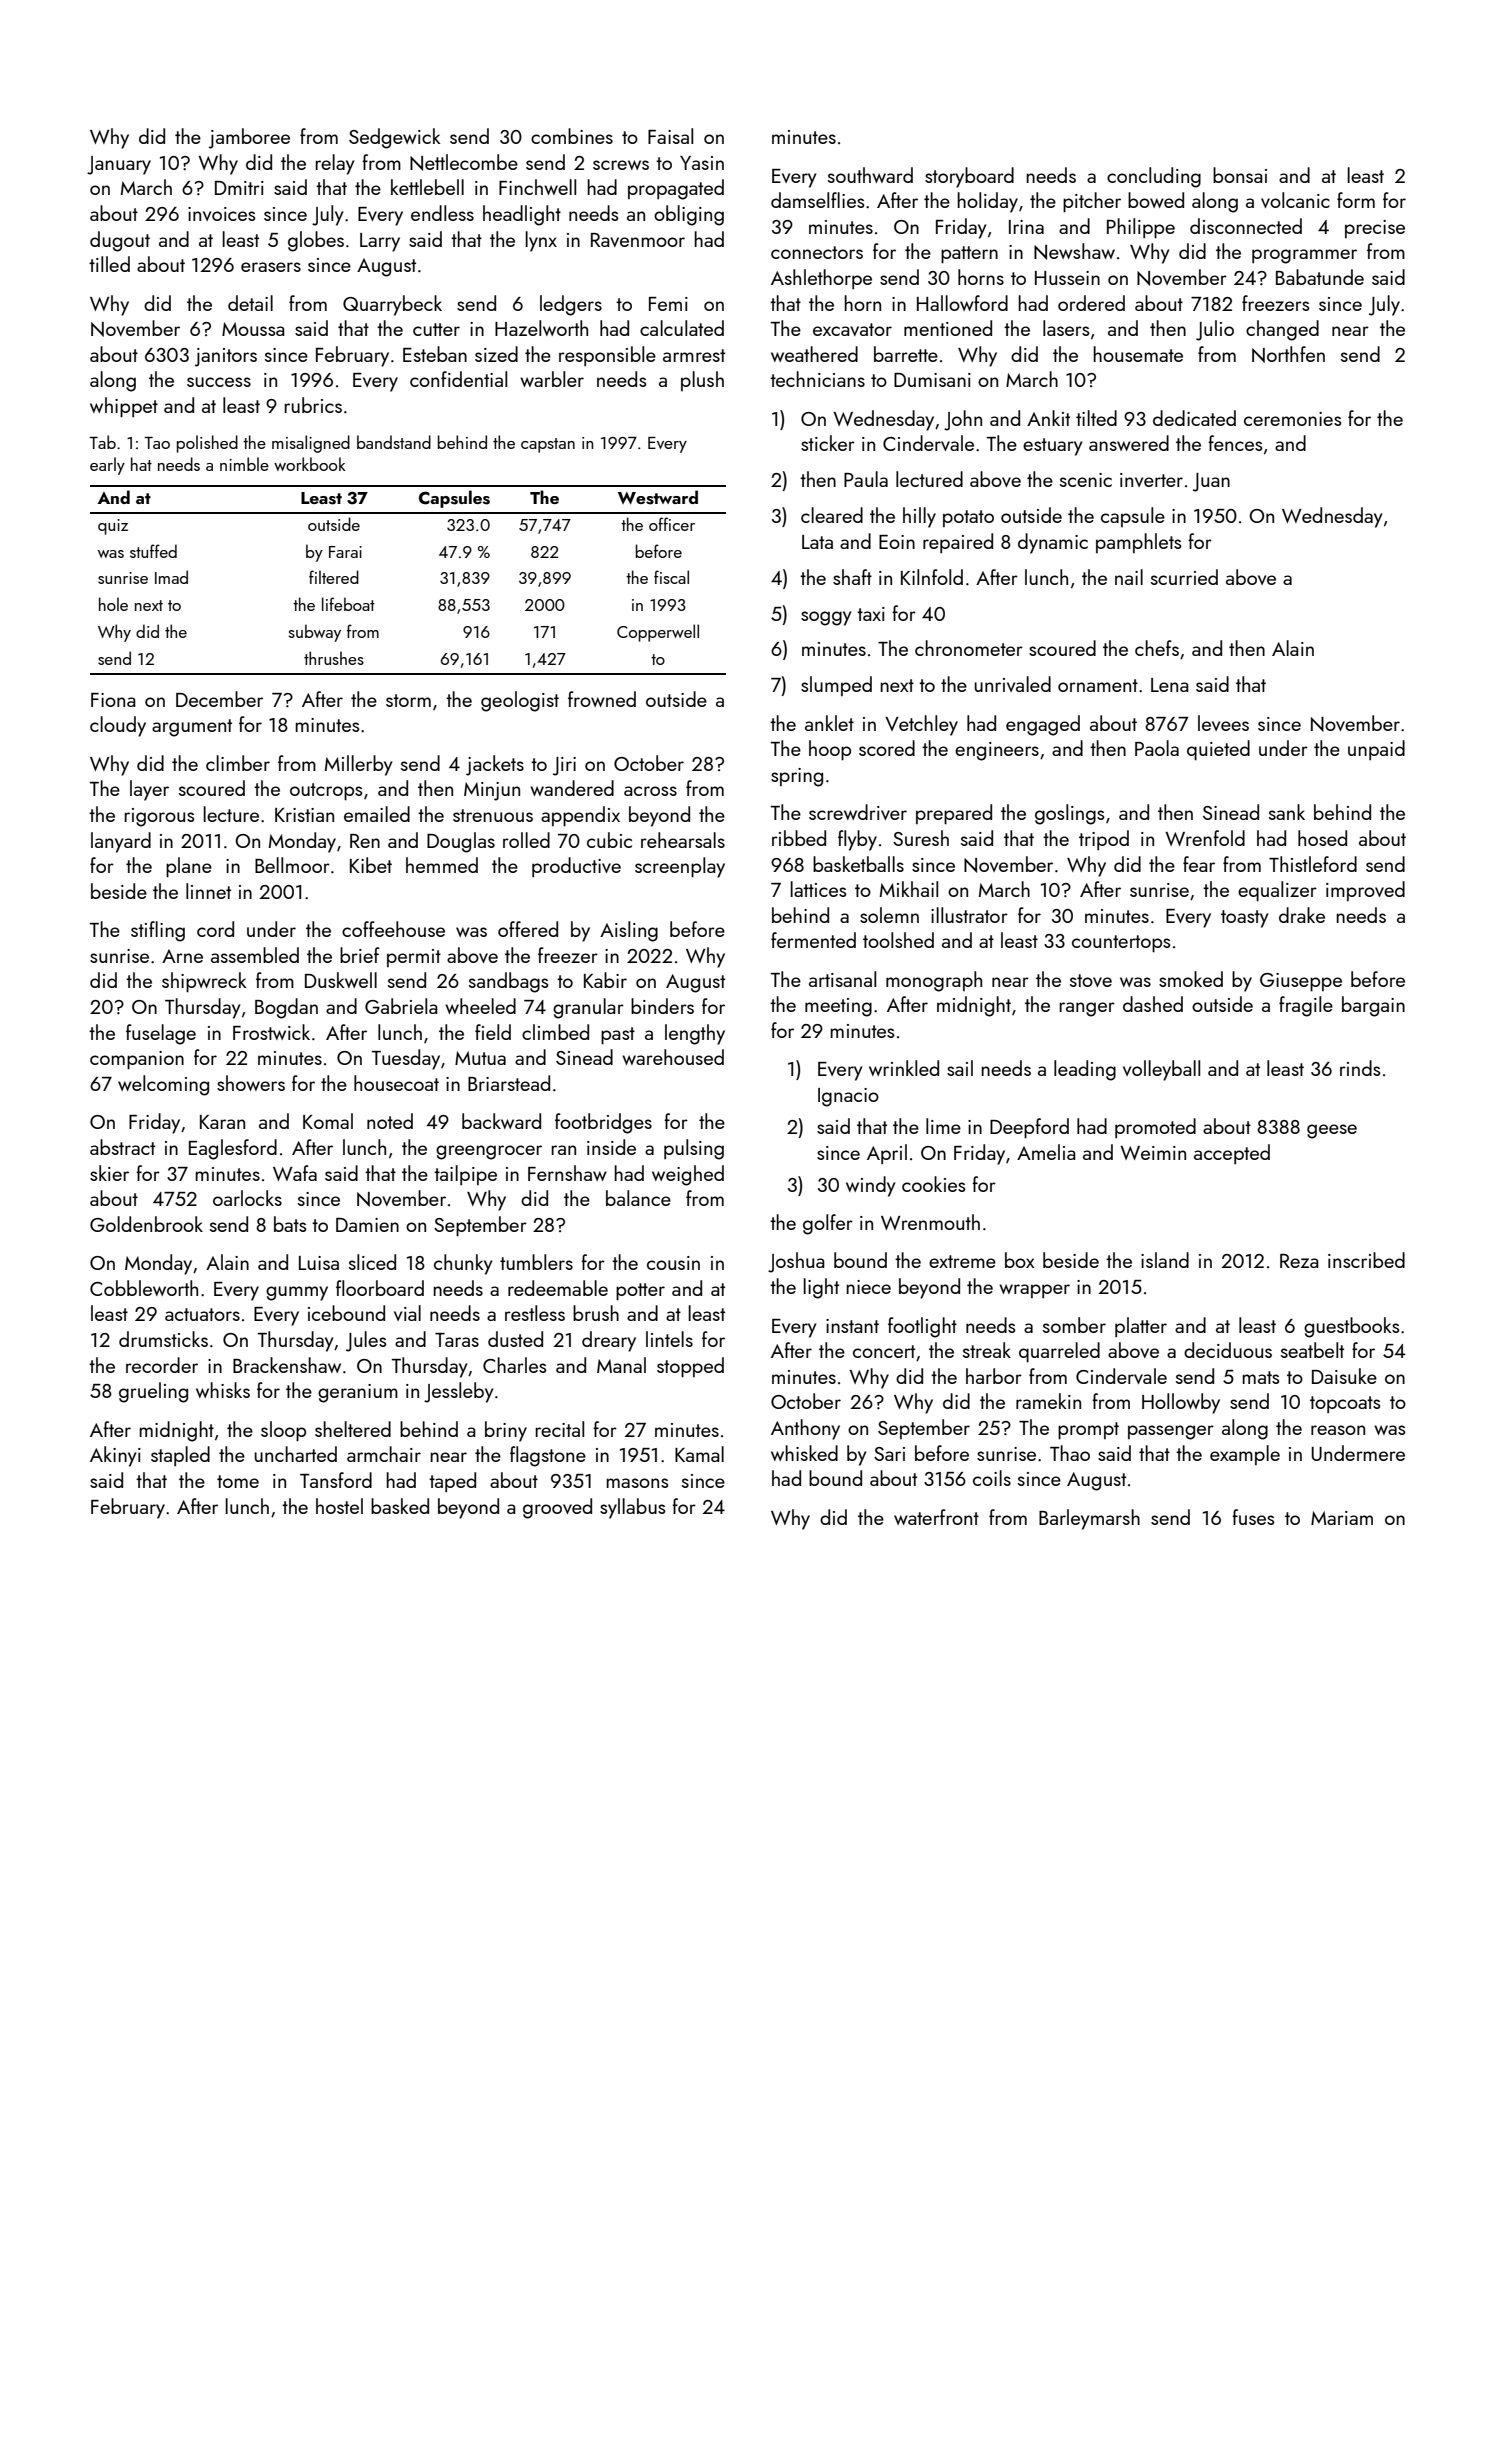  What do you see at coordinates (1356, 200) in the image?
I see `form` at bounding box center [1356, 200].
